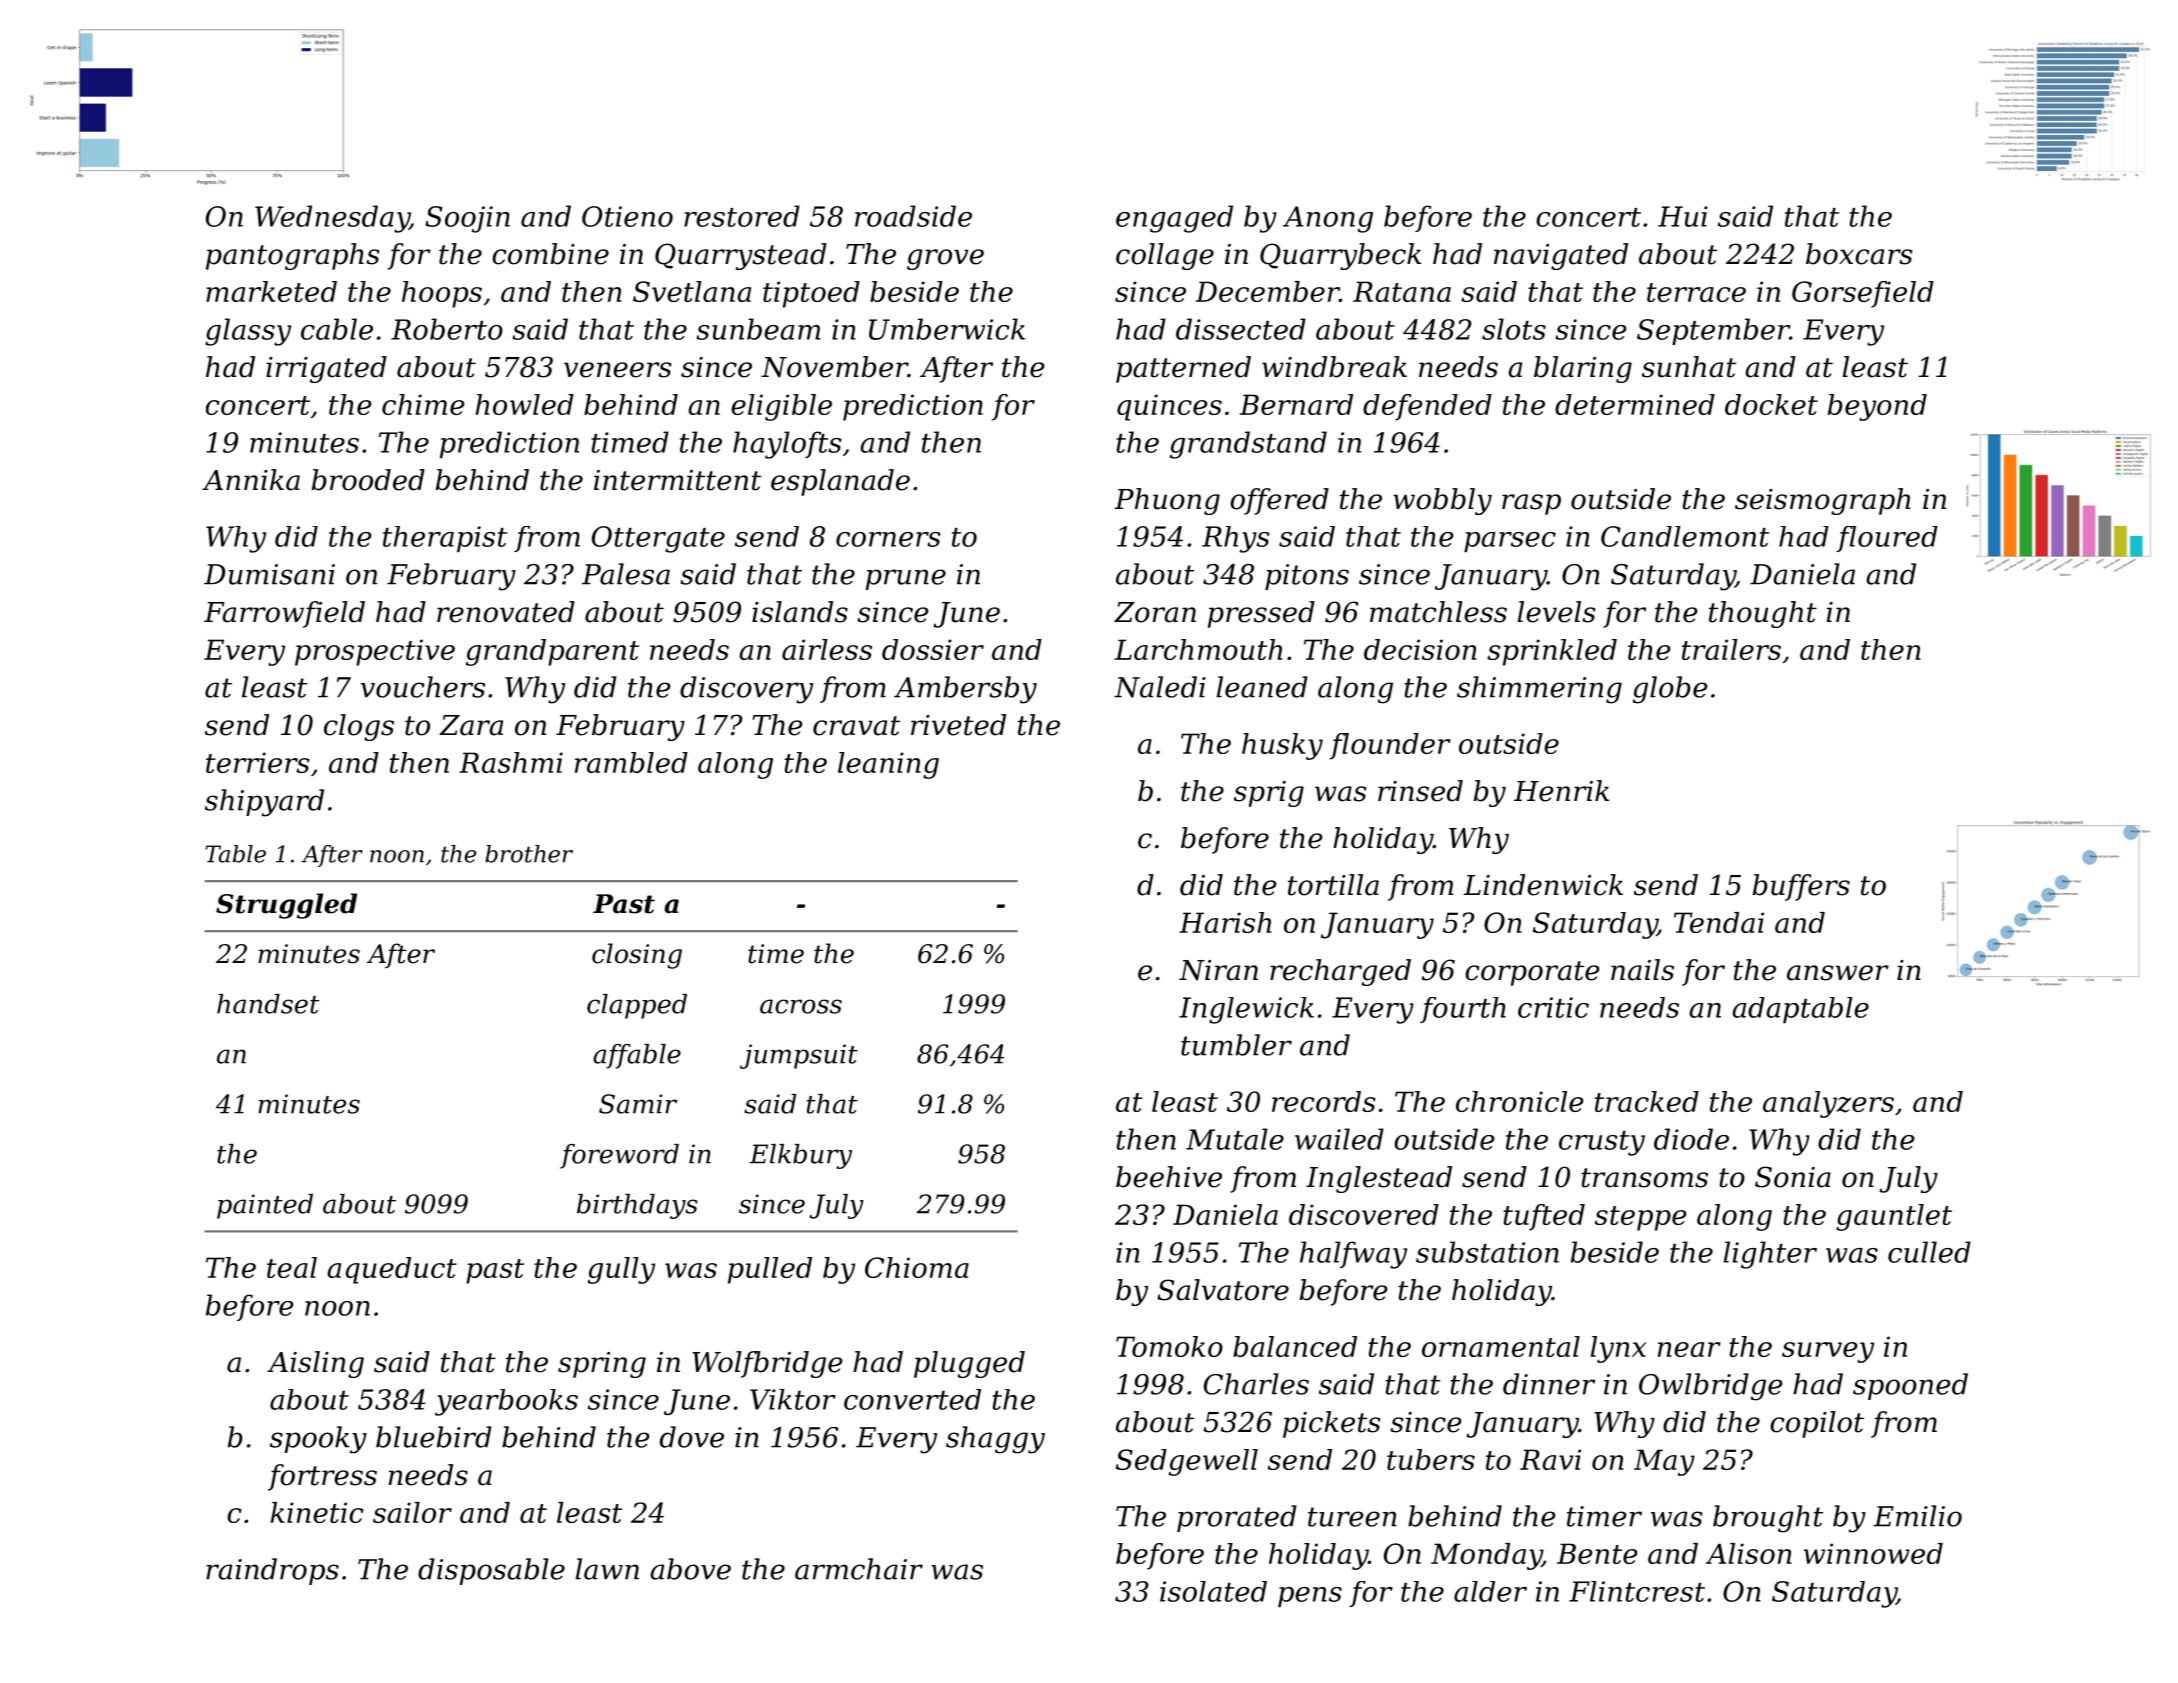 Image resolution: width=2178 pixels, height=1683 pixels. What do you see at coordinates (1544, 1217) in the screenshot?
I see `tufted` at bounding box center [1544, 1217].
